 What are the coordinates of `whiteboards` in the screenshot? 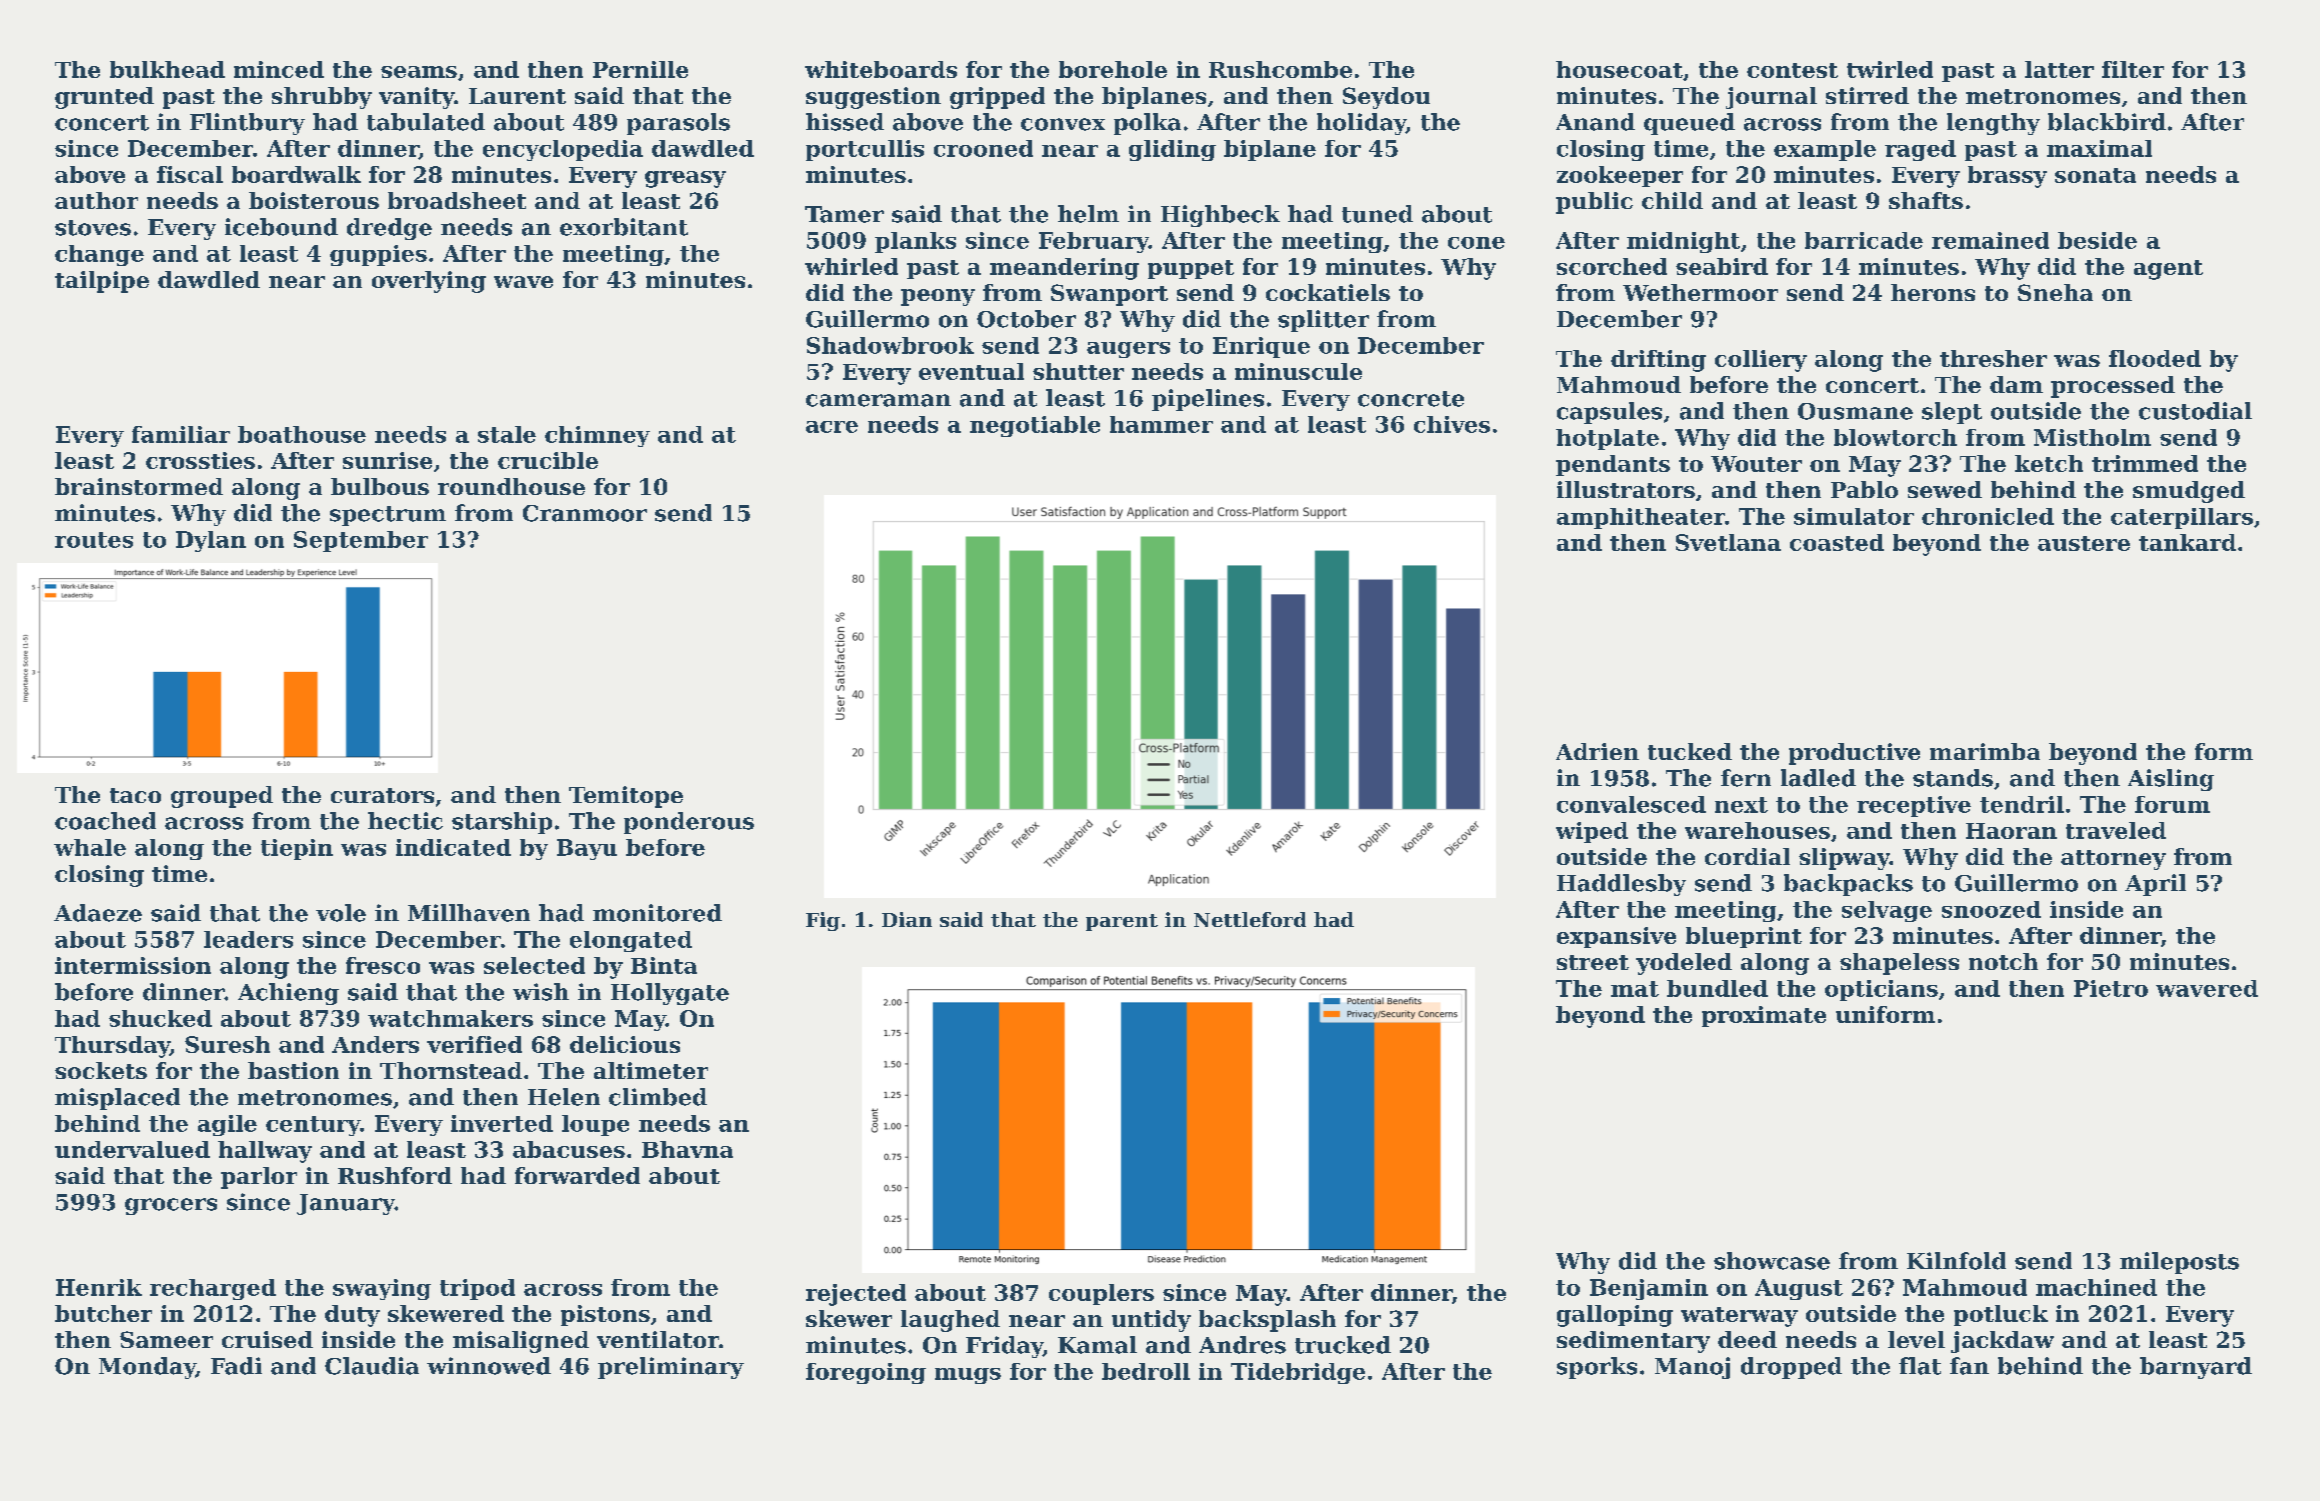 It's located at (881, 69).
